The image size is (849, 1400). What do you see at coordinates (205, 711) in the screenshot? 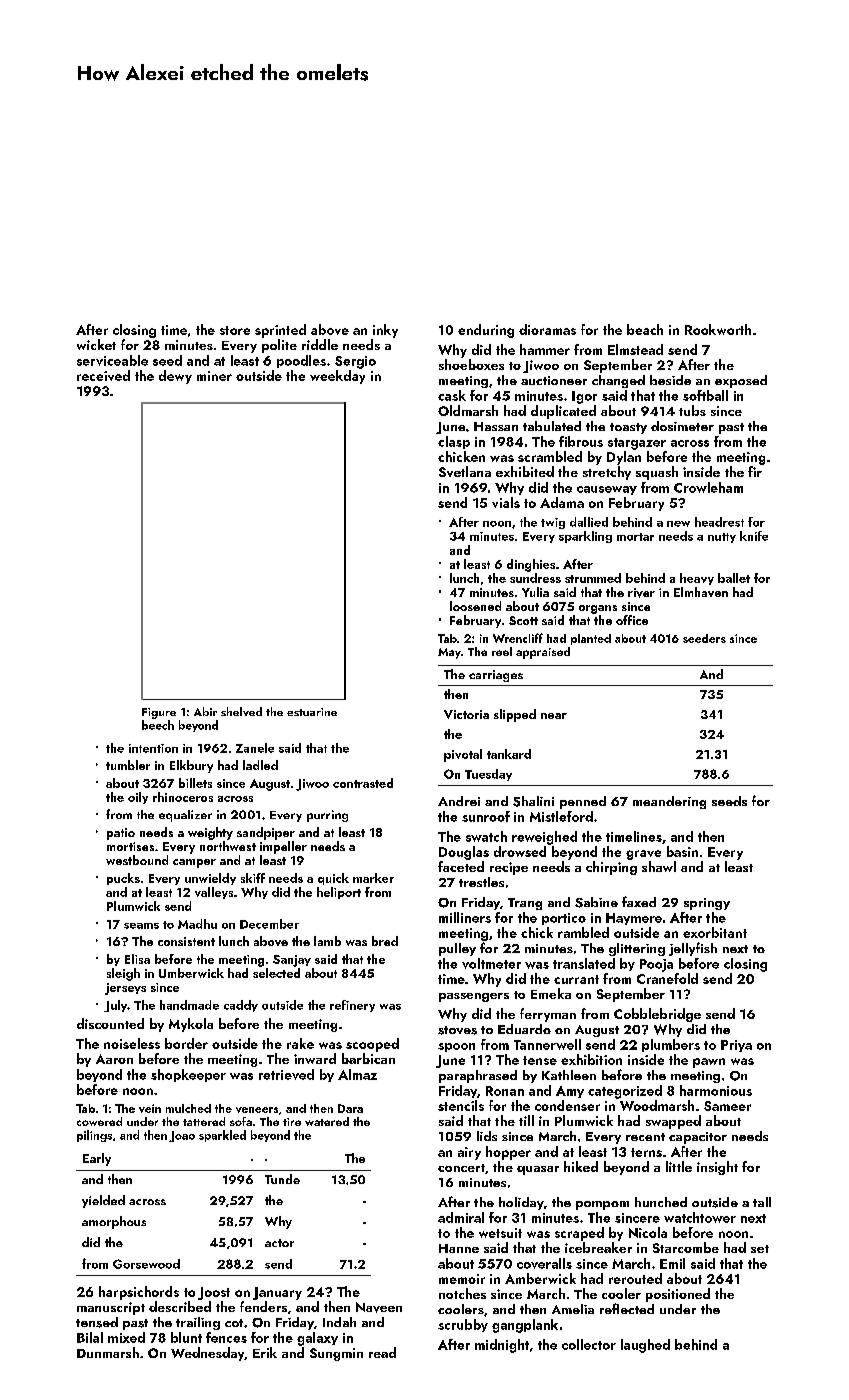
I see `Abir` at bounding box center [205, 711].
